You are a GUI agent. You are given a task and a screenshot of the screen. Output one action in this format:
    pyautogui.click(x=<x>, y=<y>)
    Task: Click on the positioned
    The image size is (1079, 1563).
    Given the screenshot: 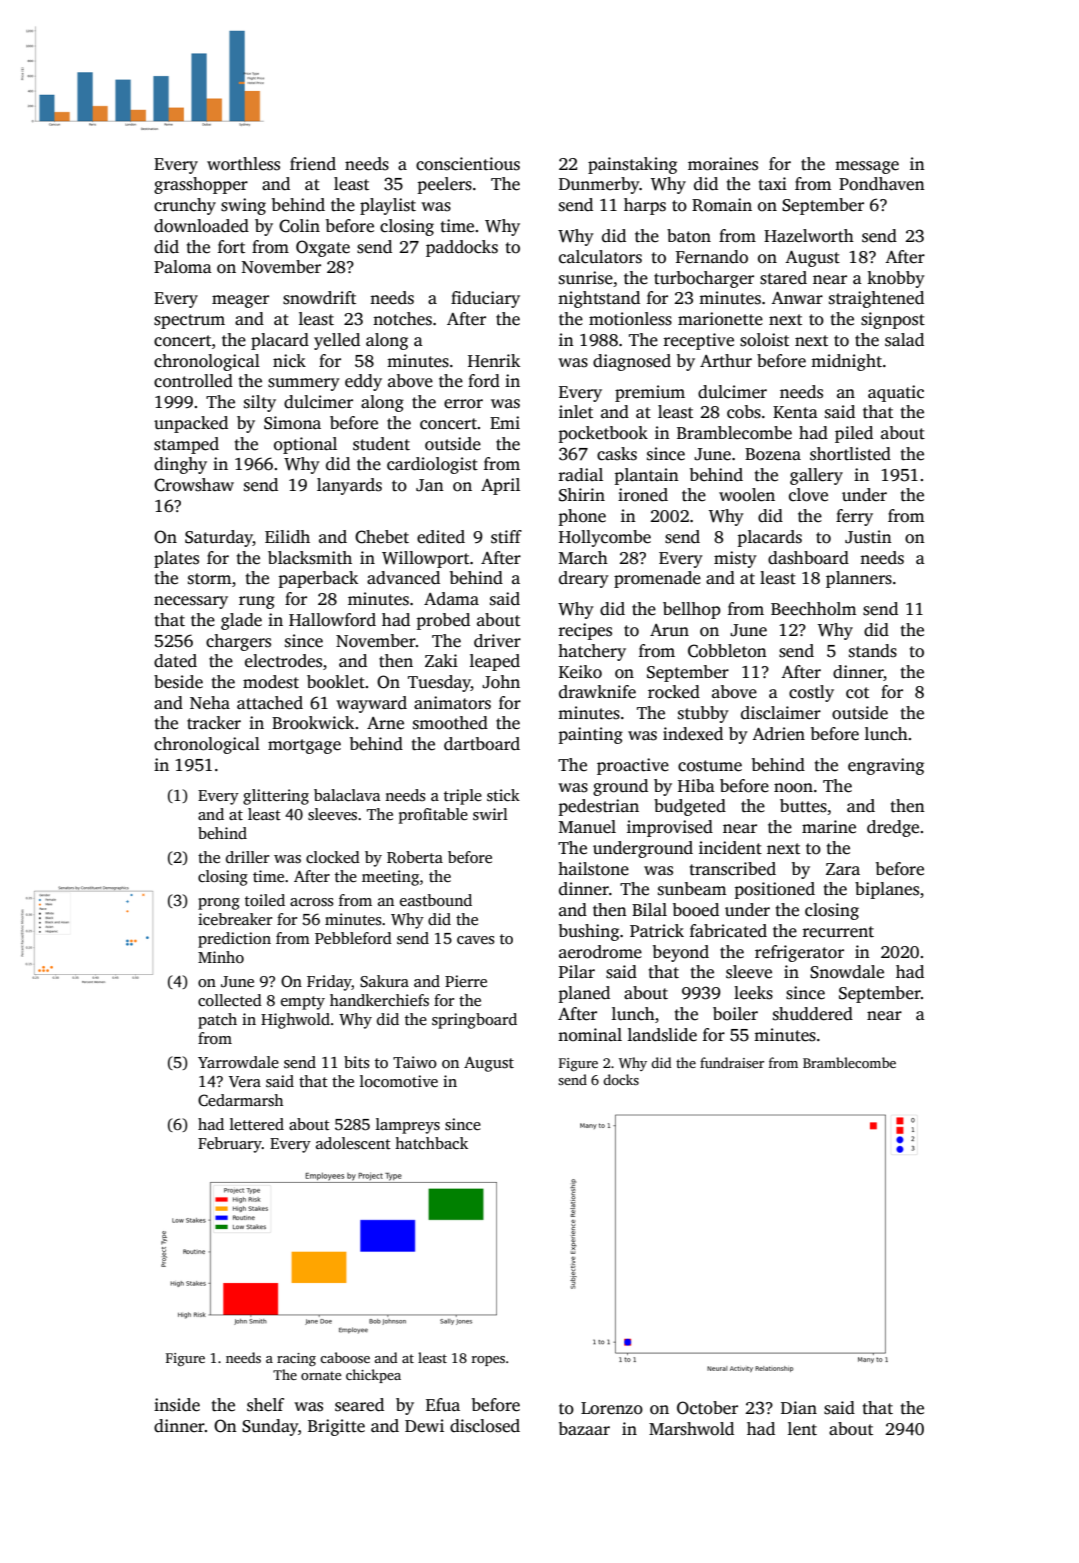 What is the action you would take?
    pyautogui.click(x=775, y=890)
